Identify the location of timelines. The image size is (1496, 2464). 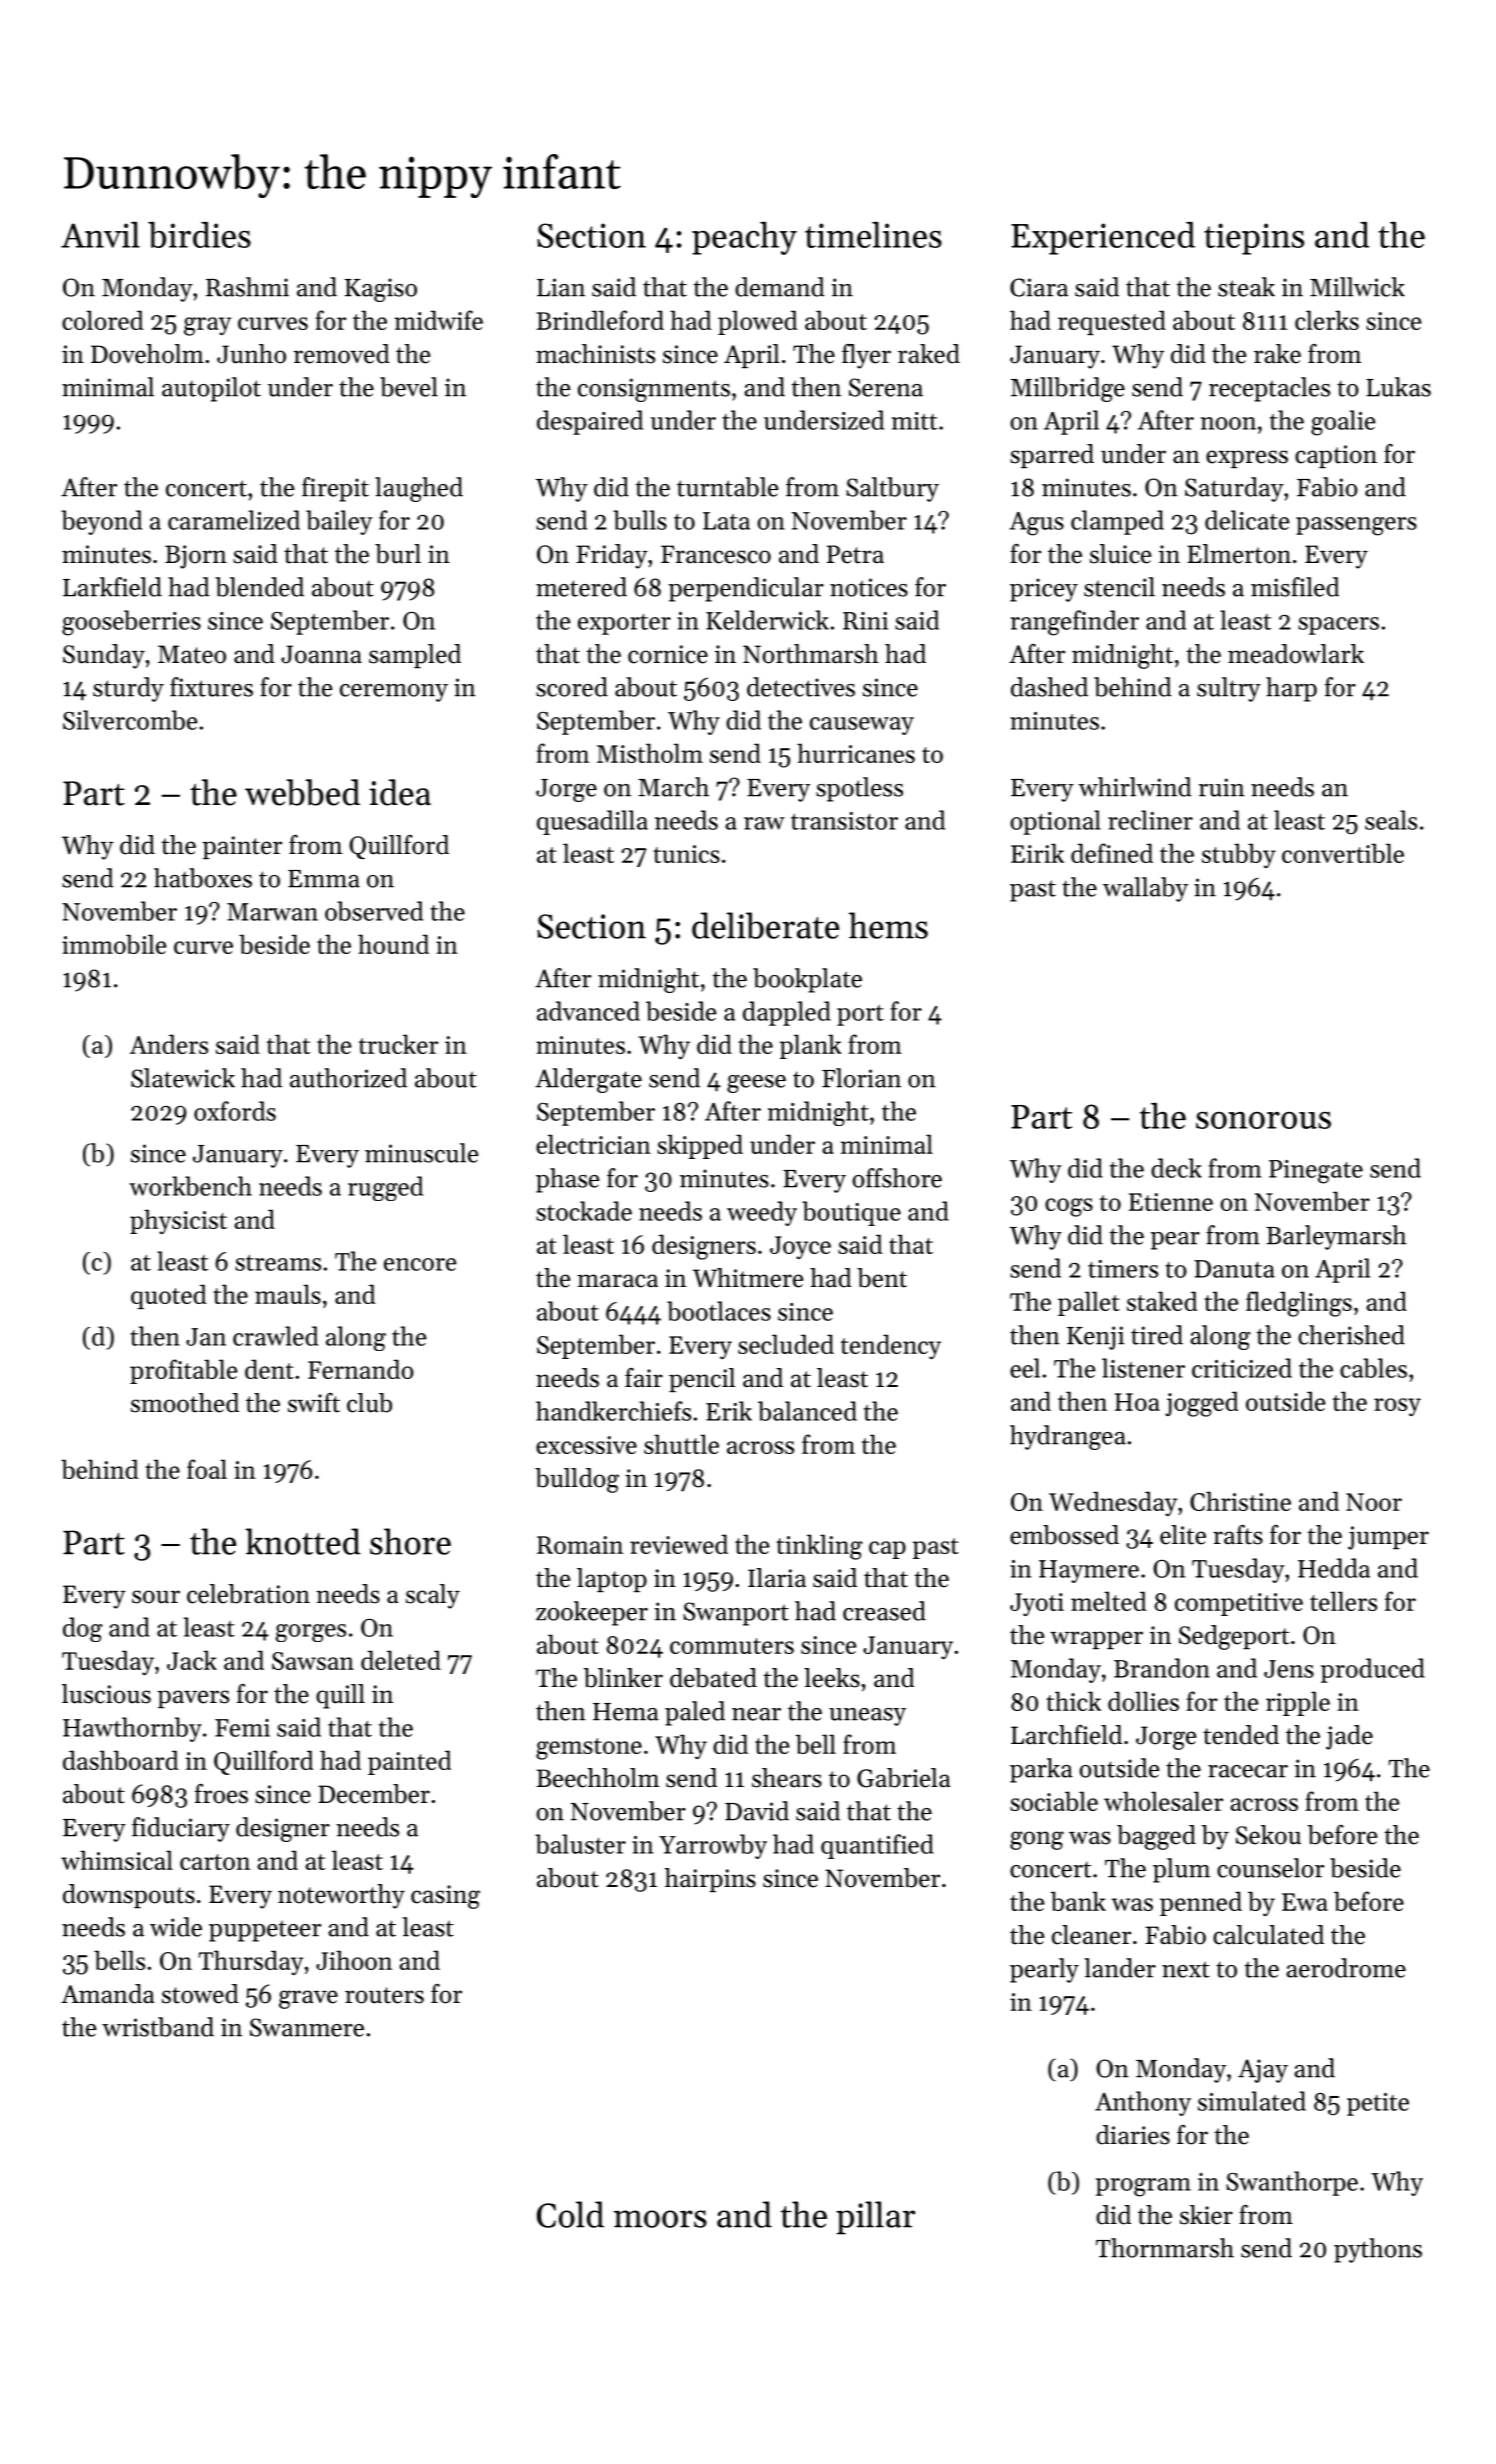
(873, 235).
